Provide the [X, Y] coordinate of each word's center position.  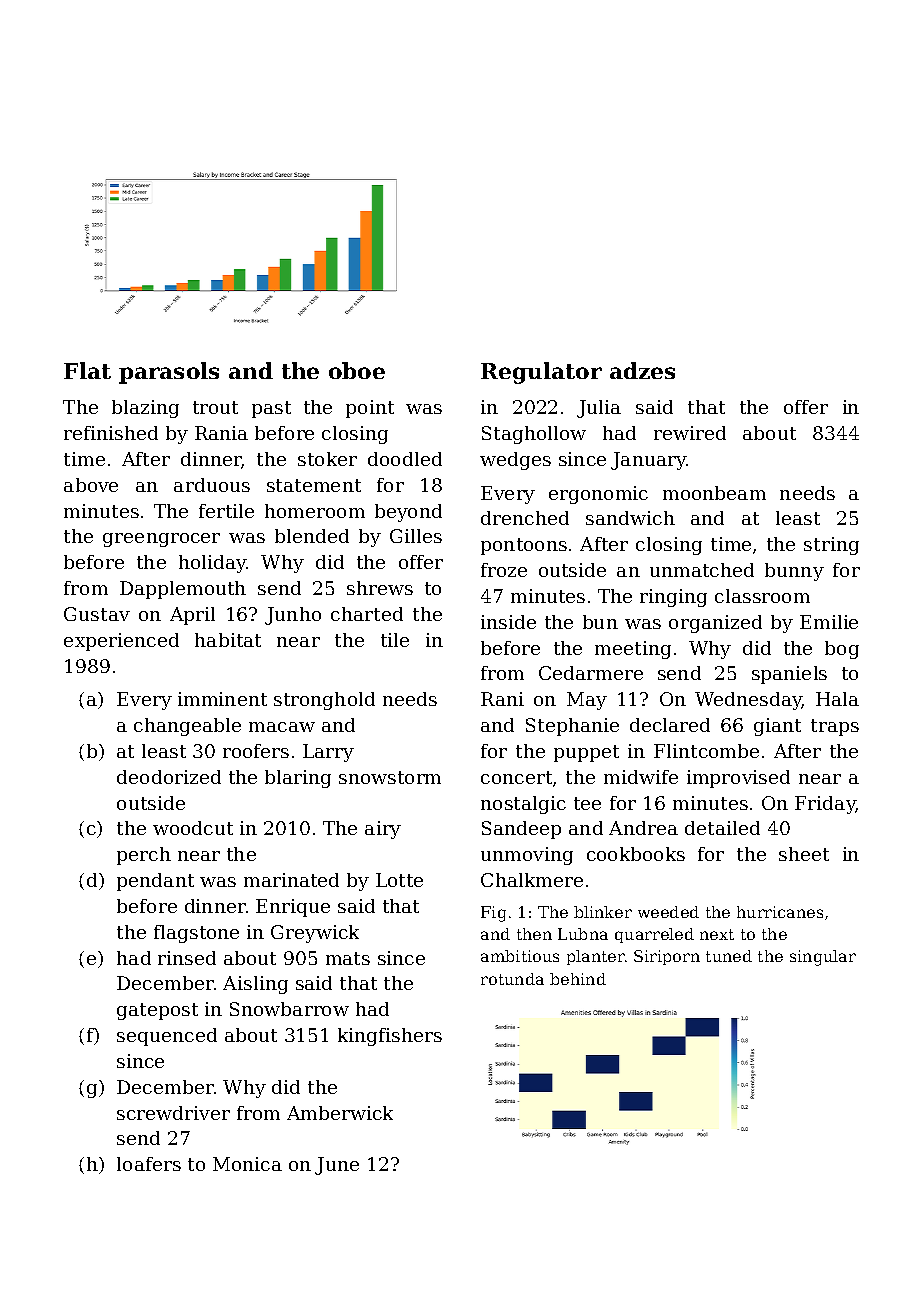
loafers [149, 1164]
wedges [515, 461]
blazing [145, 409]
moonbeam [714, 493]
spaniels [789, 675]
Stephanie [572, 727]
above [91, 485]
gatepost [157, 1011]
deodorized [169, 777]
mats [348, 958]
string [831, 546]
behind [578, 979]
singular [823, 958]
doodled [405, 459]
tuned [729, 956]
